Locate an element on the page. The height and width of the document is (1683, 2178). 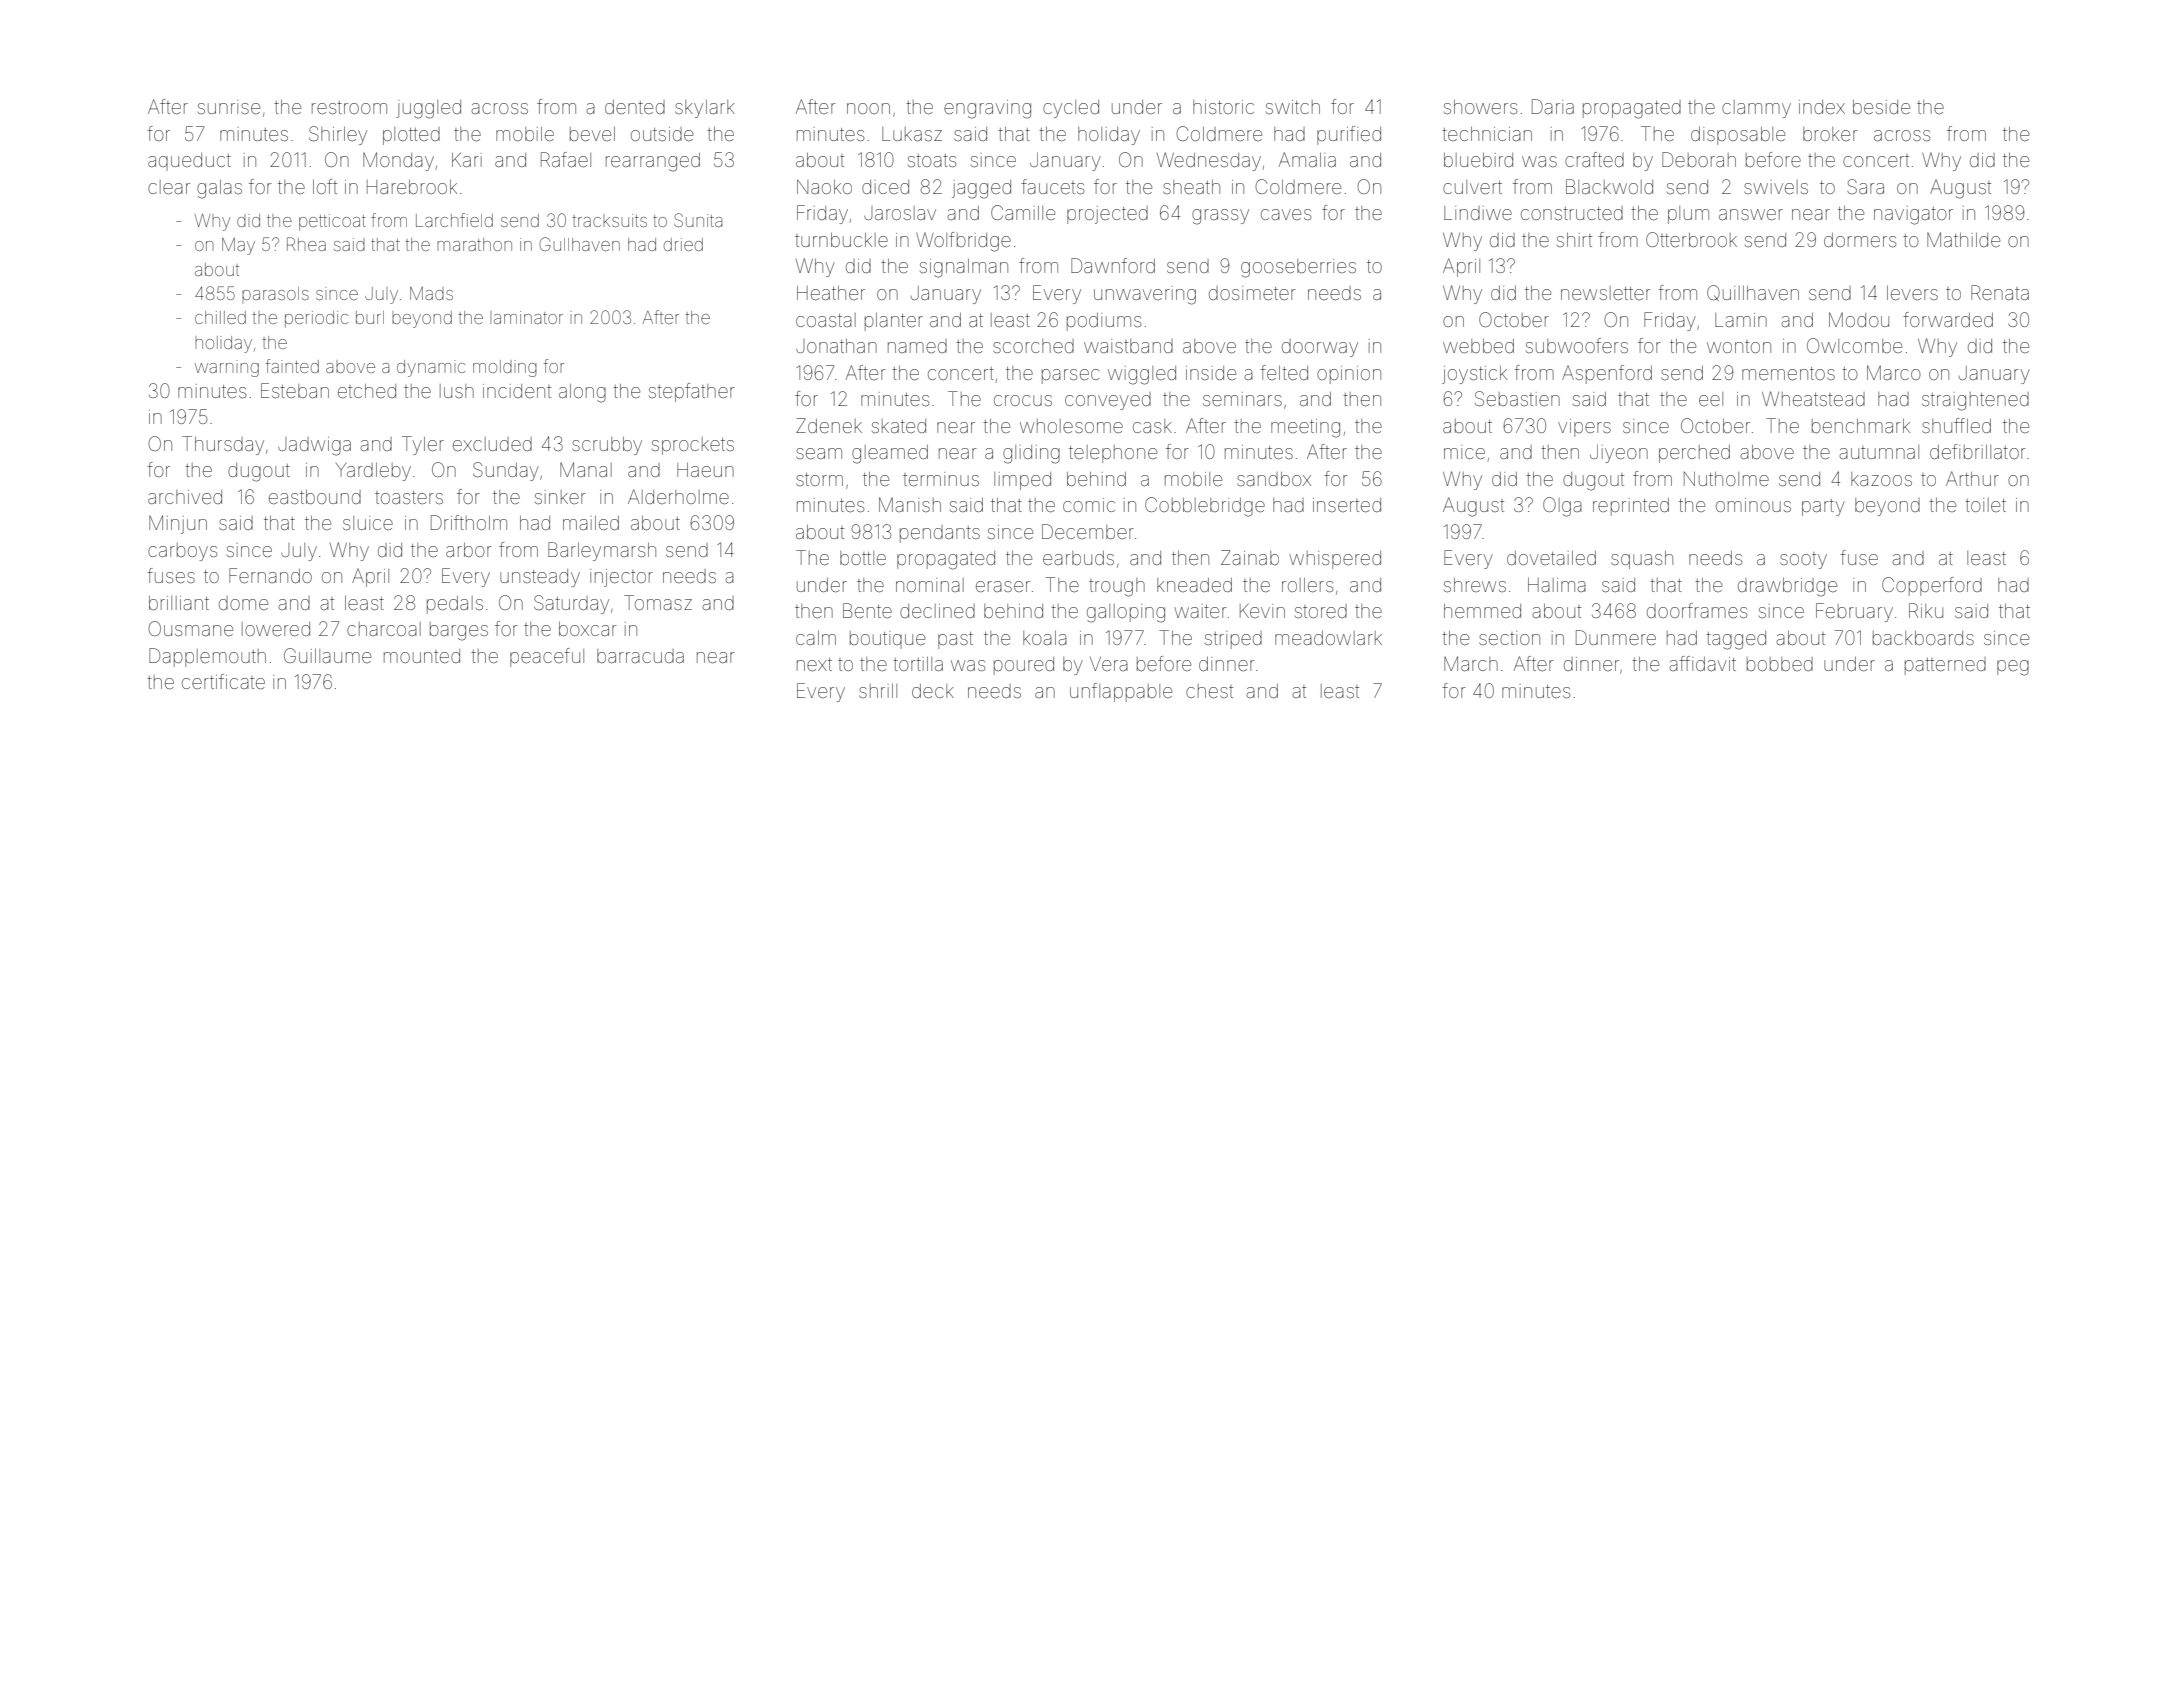
swivels is located at coordinates (1776, 187).
